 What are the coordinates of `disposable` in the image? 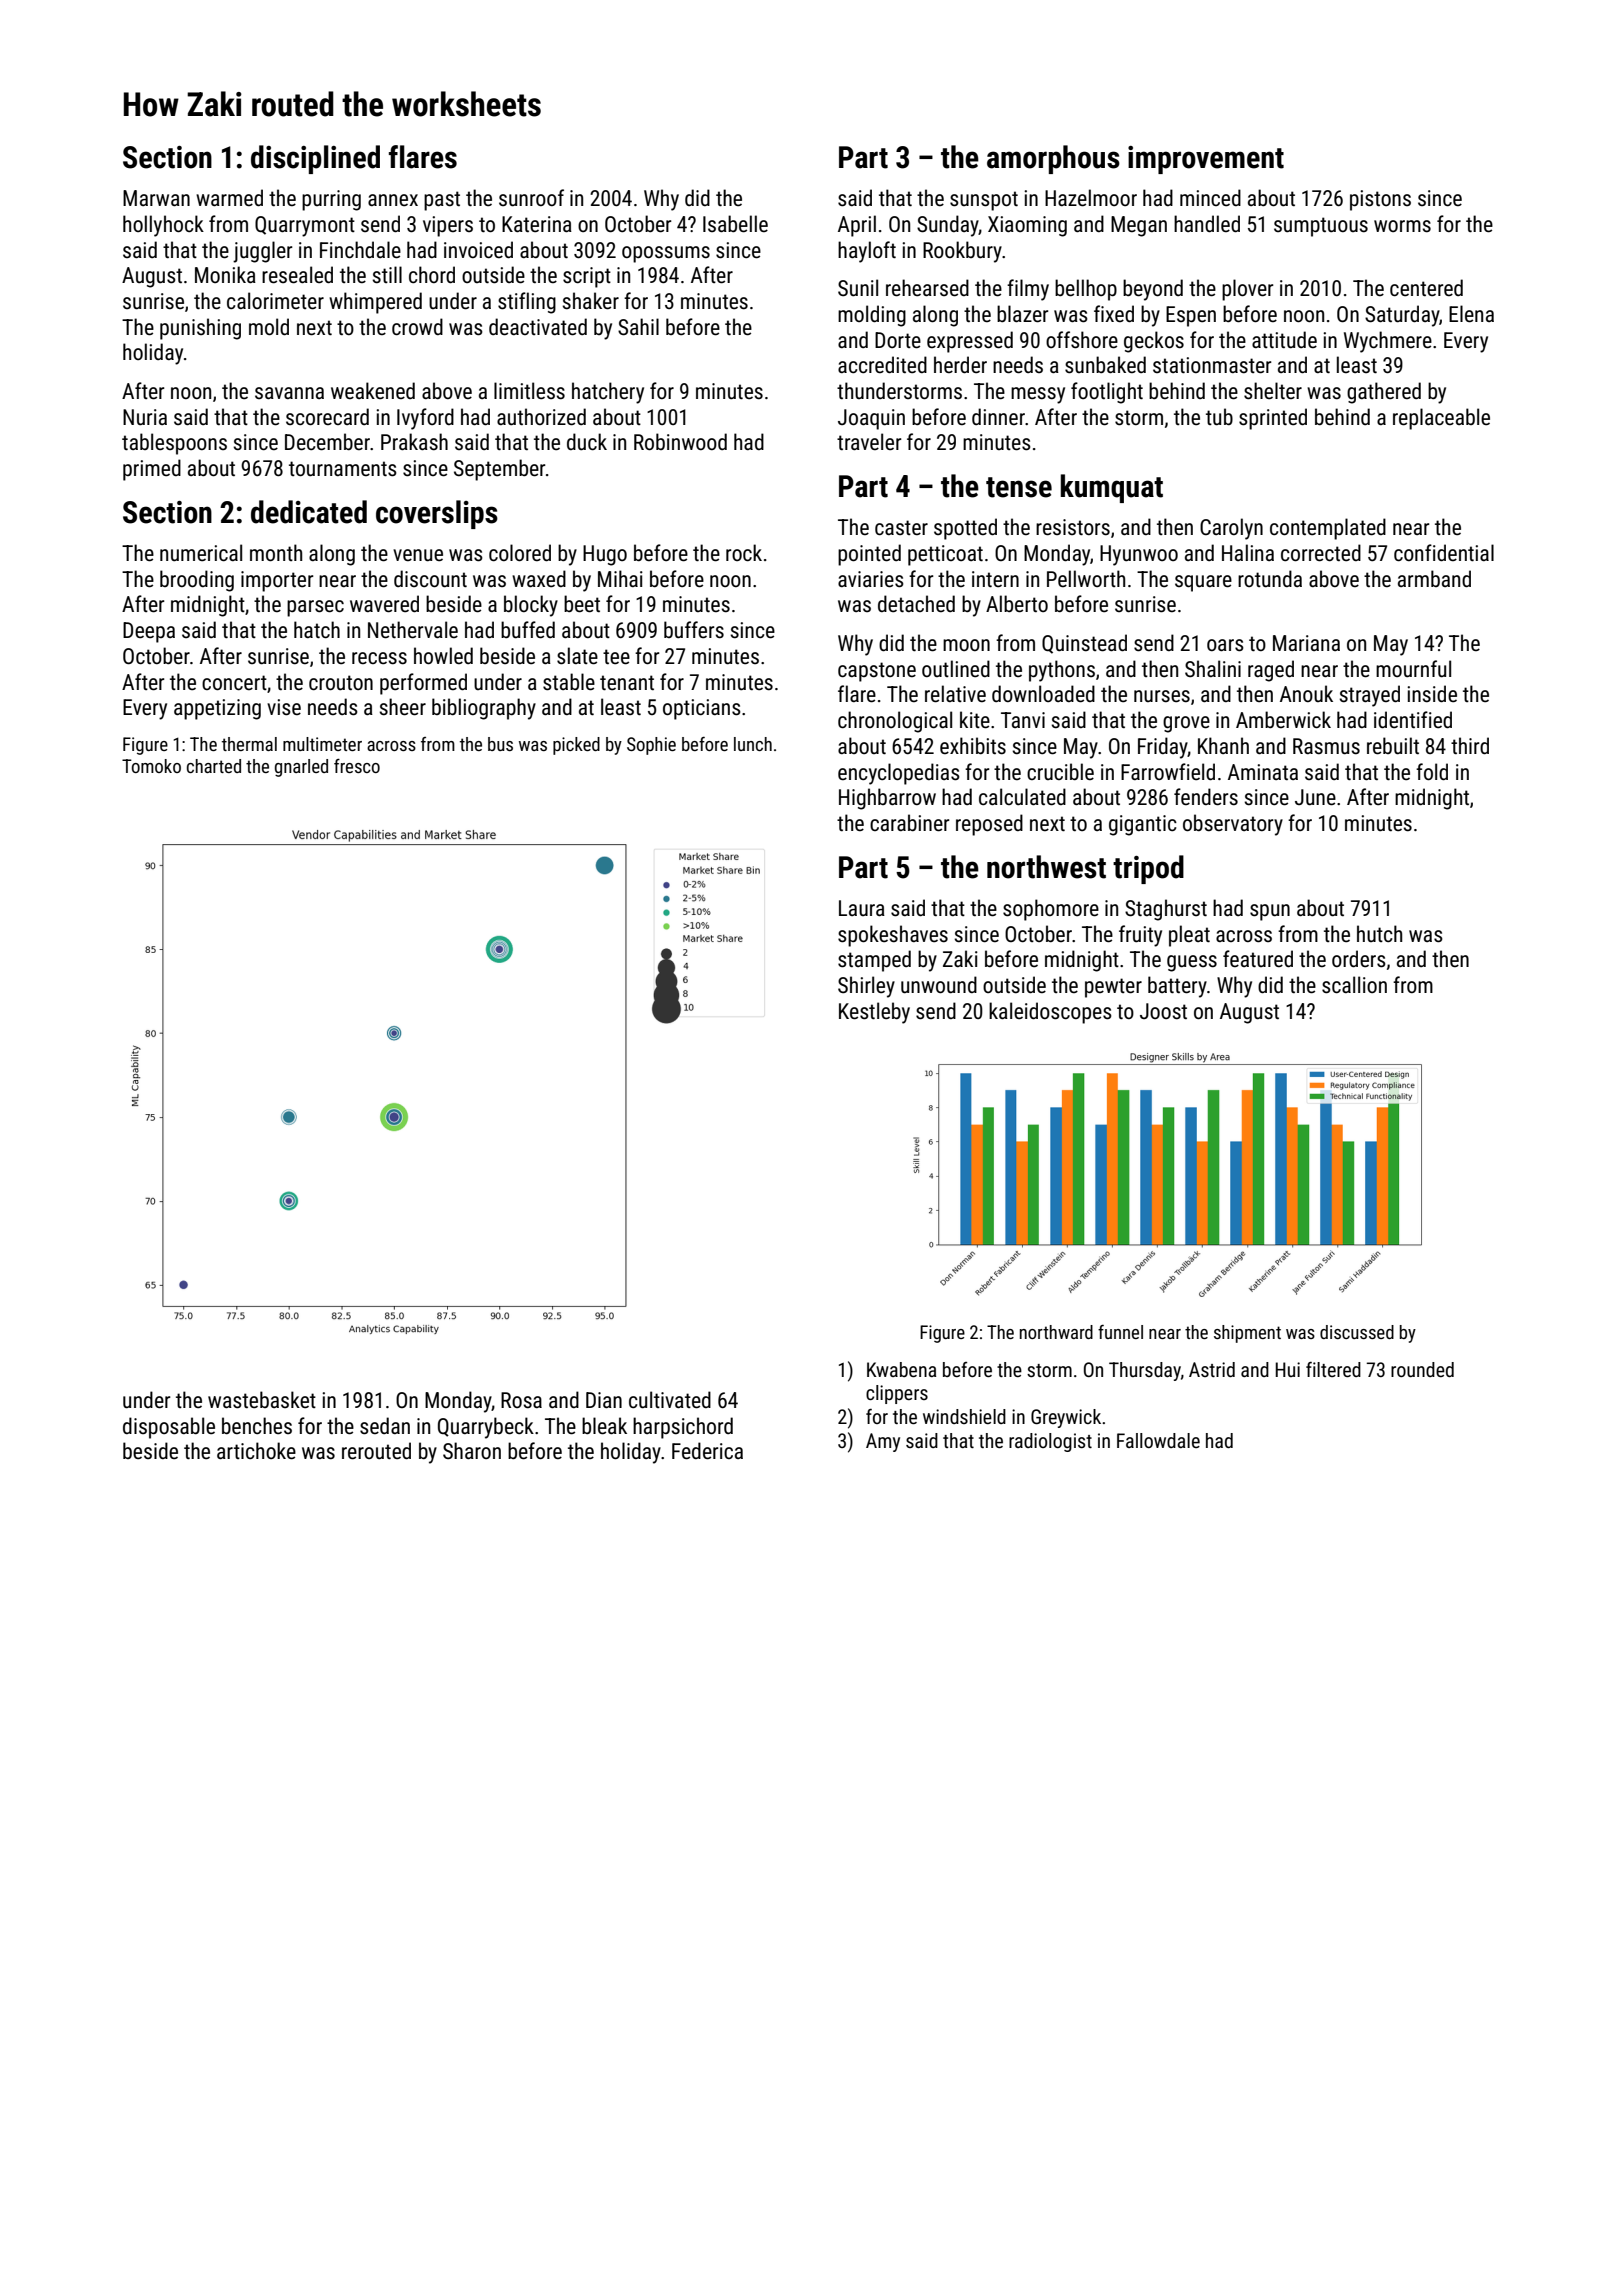 It's located at (169, 1428).
